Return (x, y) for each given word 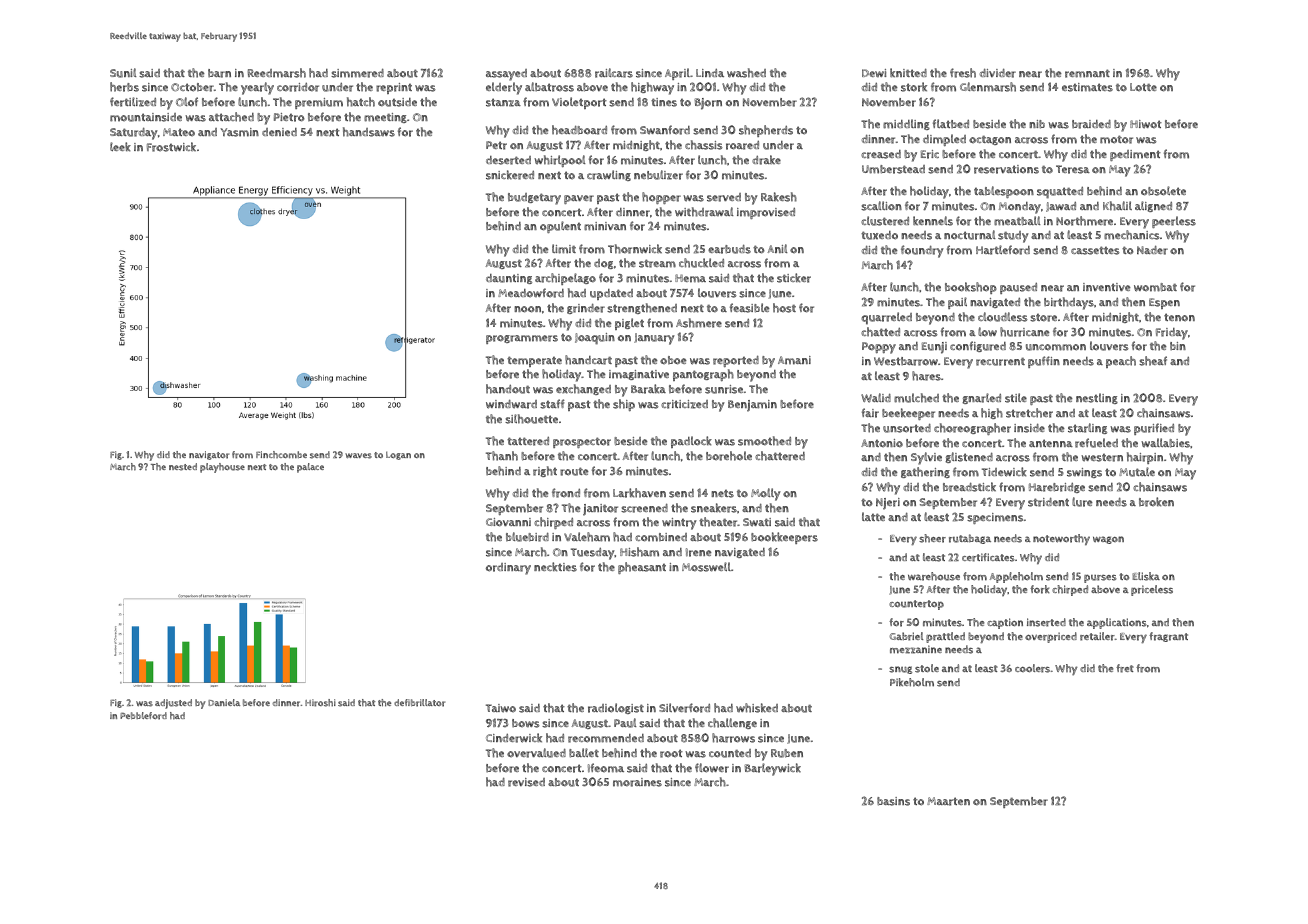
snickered (510, 175)
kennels (933, 221)
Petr (496, 145)
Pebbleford (143, 716)
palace (310, 468)
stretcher (1029, 413)
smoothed (764, 441)
